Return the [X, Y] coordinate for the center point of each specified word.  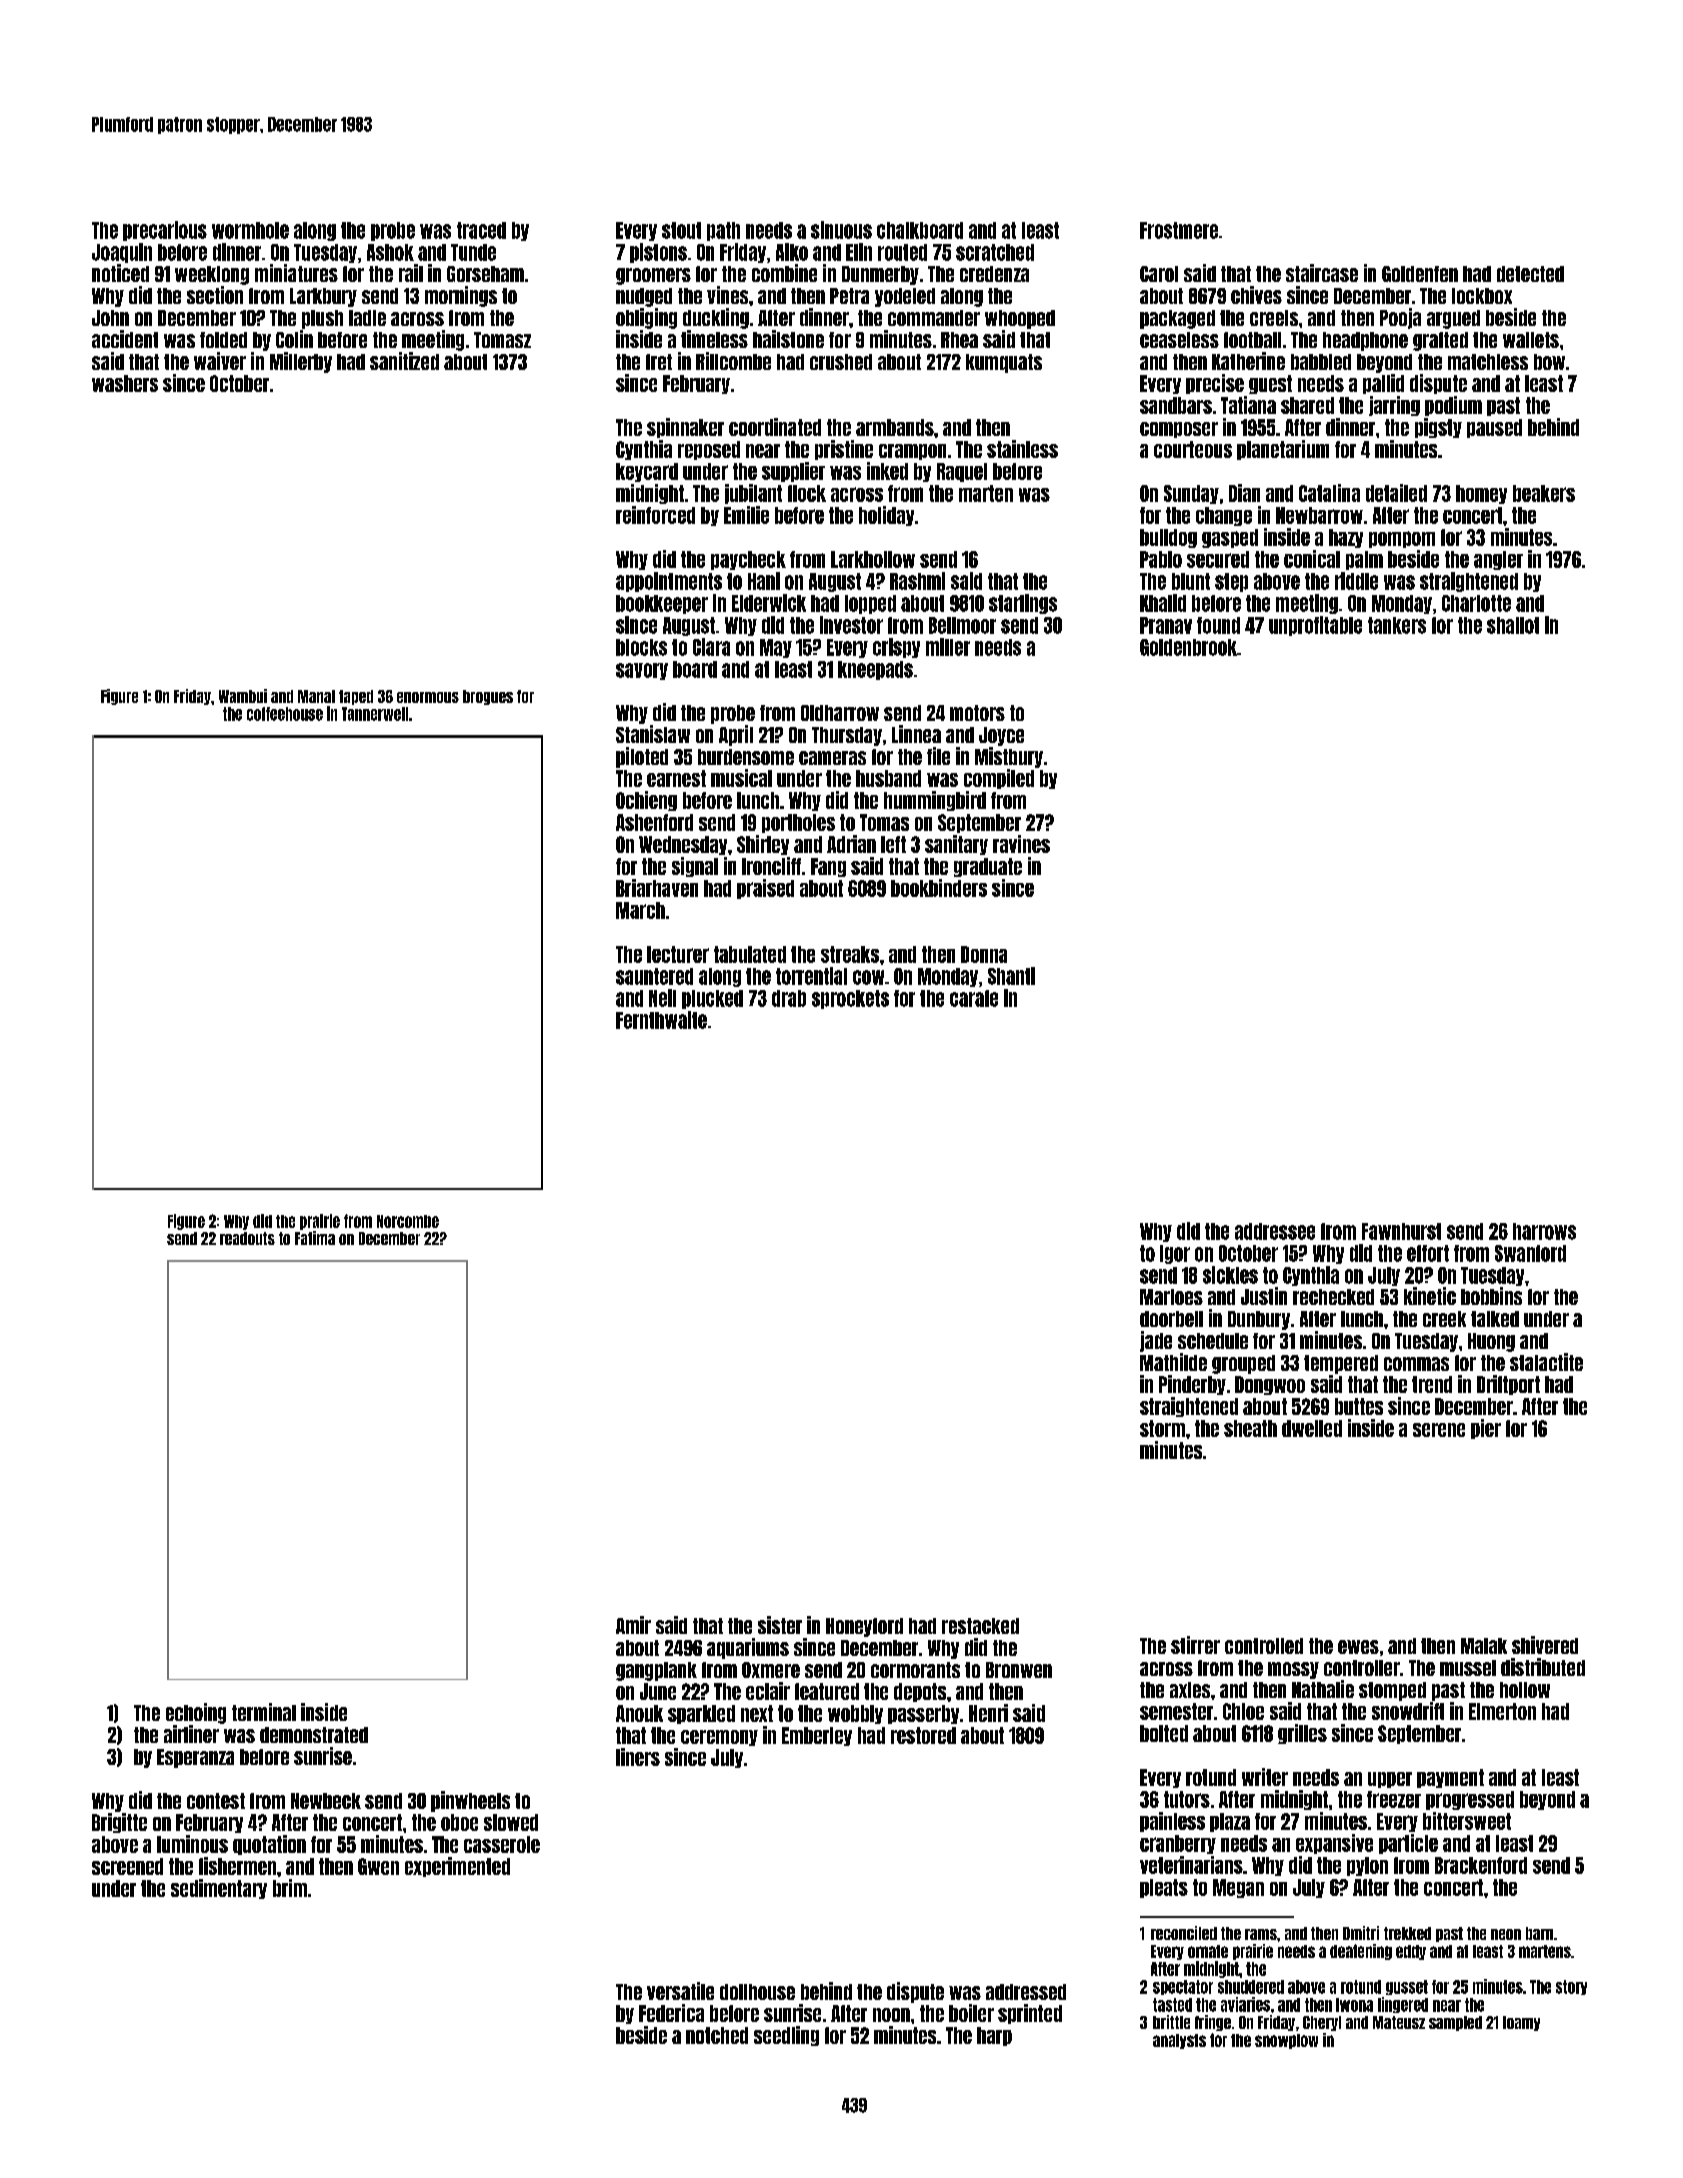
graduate [988, 867]
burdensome [746, 757]
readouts [247, 1238]
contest [216, 1801]
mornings [461, 296]
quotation [269, 1845]
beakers [1544, 493]
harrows [1544, 1231]
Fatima [315, 1238]
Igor [1175, 1254]
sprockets [850, 999]
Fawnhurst [1401, 1231]
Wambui [243, 696]
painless [1172, 1822]
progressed [1470, 1800]
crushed [841, 362]
